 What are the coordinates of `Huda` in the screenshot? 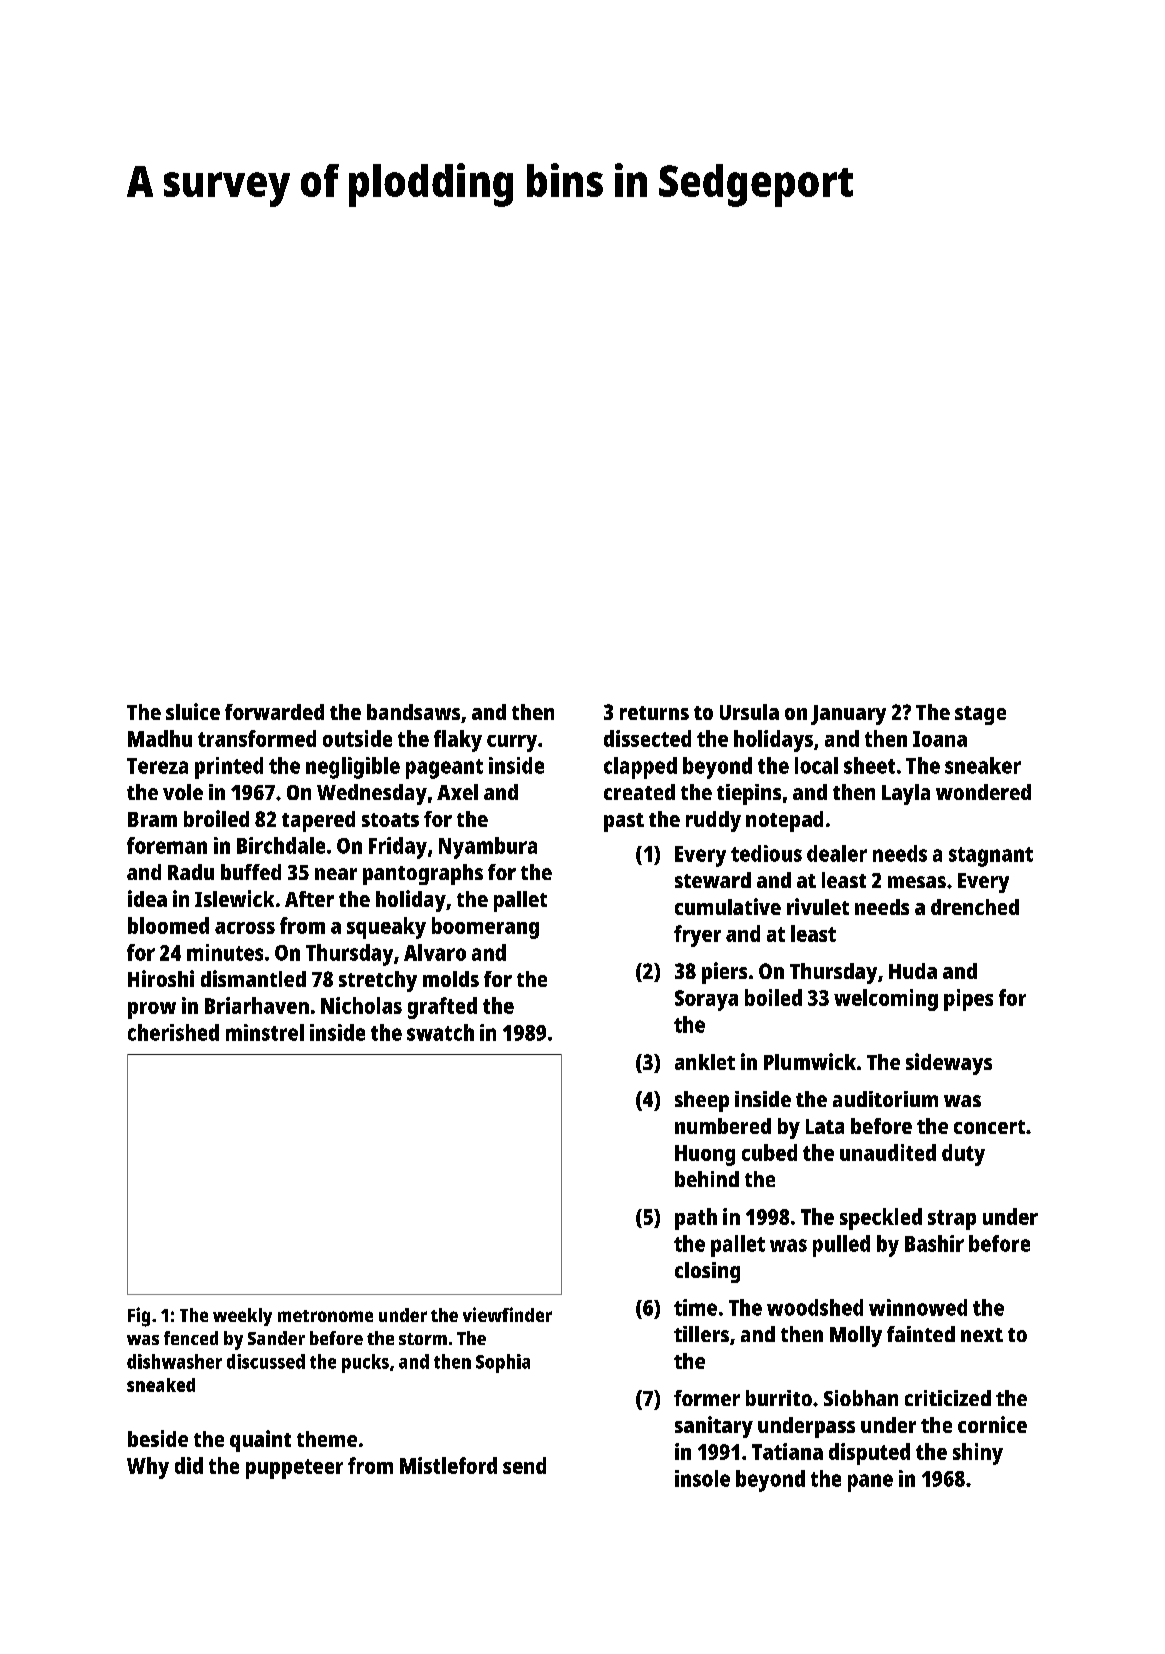 It's located at (913, 971).
